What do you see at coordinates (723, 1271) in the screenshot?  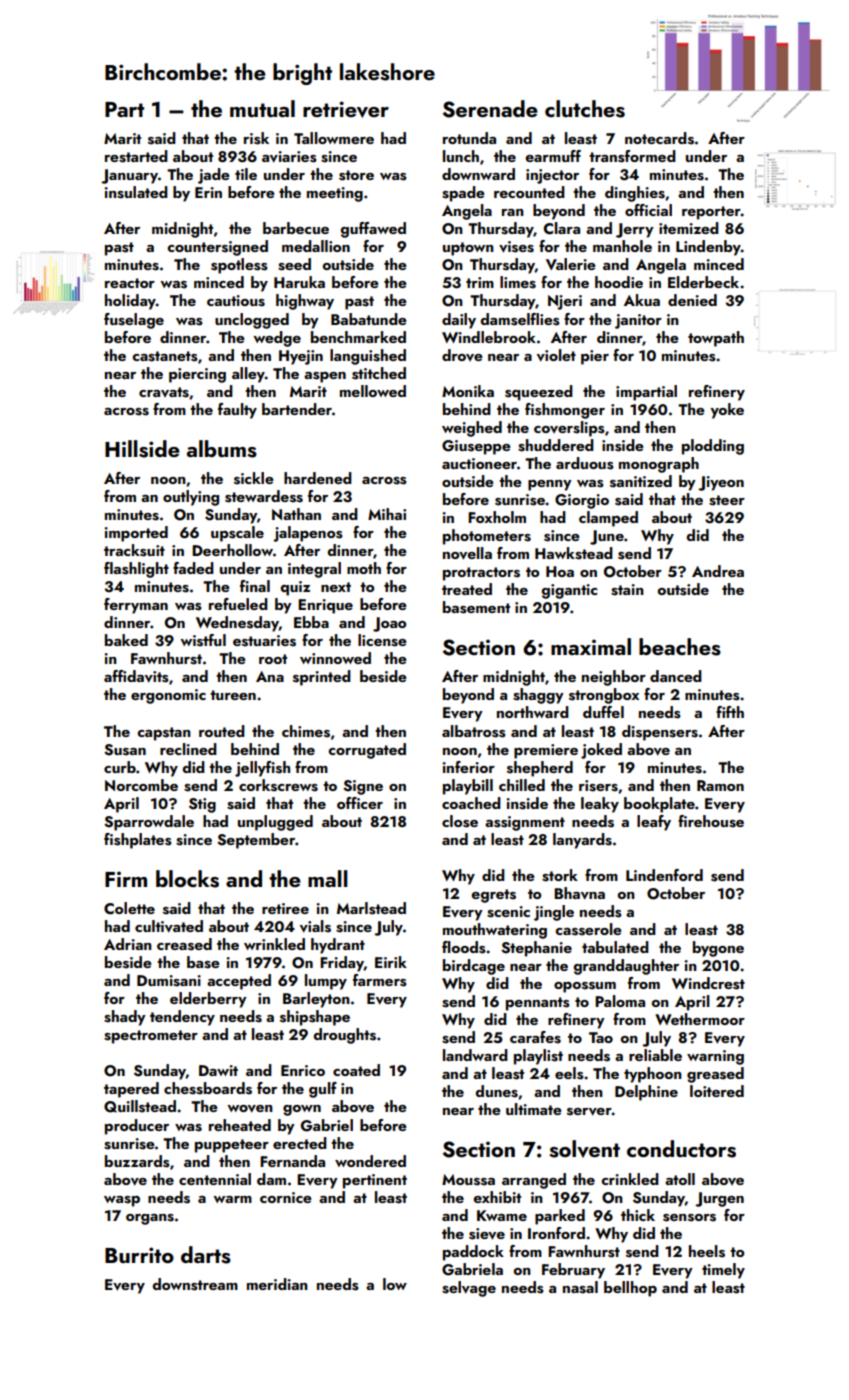 I see `timely` at bounding box center [723, 1271].
